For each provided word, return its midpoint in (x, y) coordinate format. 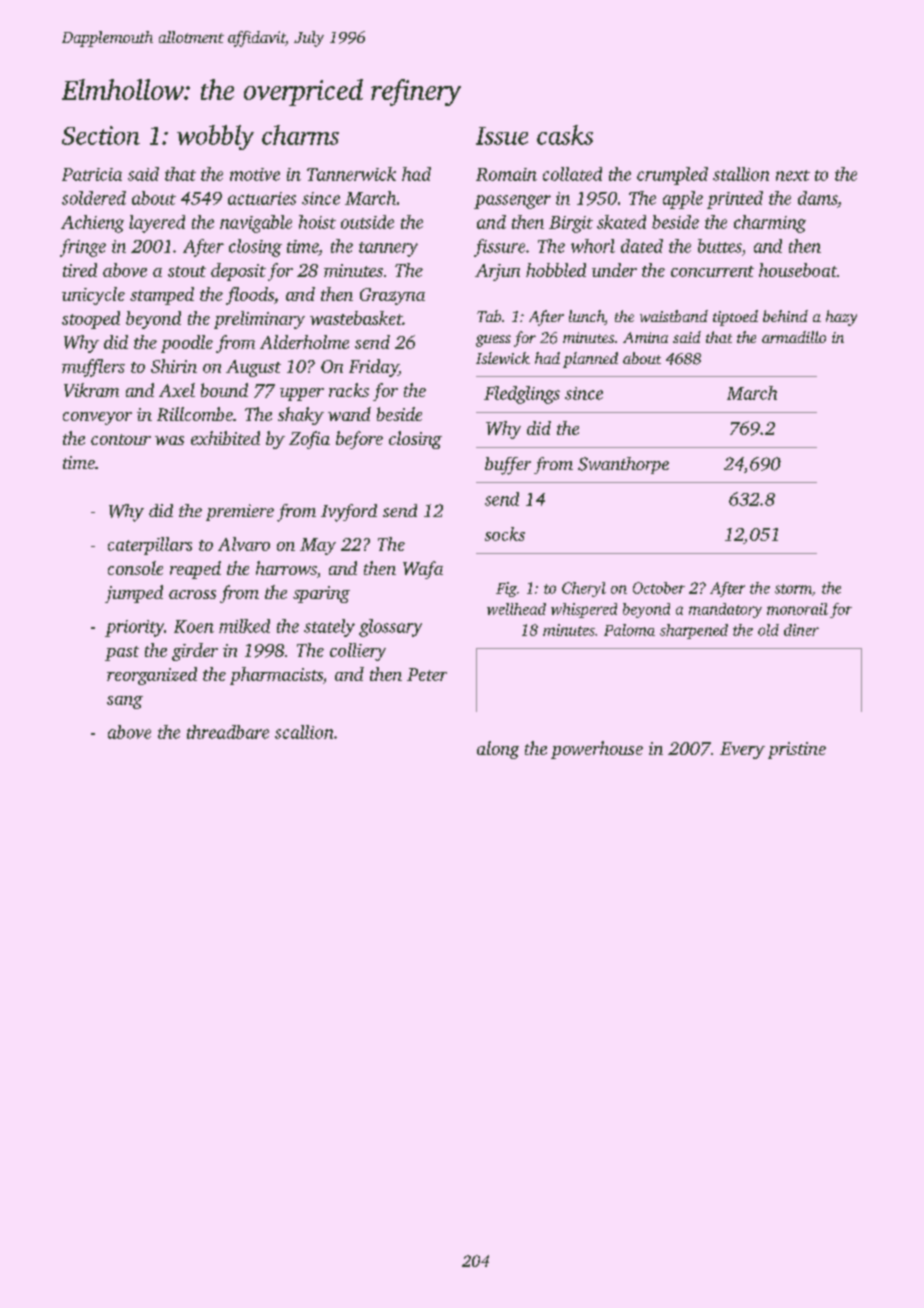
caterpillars (150, 546)
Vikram (91, 390)
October (659, 588)
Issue (502, 136)
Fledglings (522, 395)
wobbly (215, 137)
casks (565, 135)
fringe (83, 248)
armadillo (794, 337)
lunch (586, 316)
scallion (304, 732)
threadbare (228, 732)
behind (785, 316)
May (318, 546)
